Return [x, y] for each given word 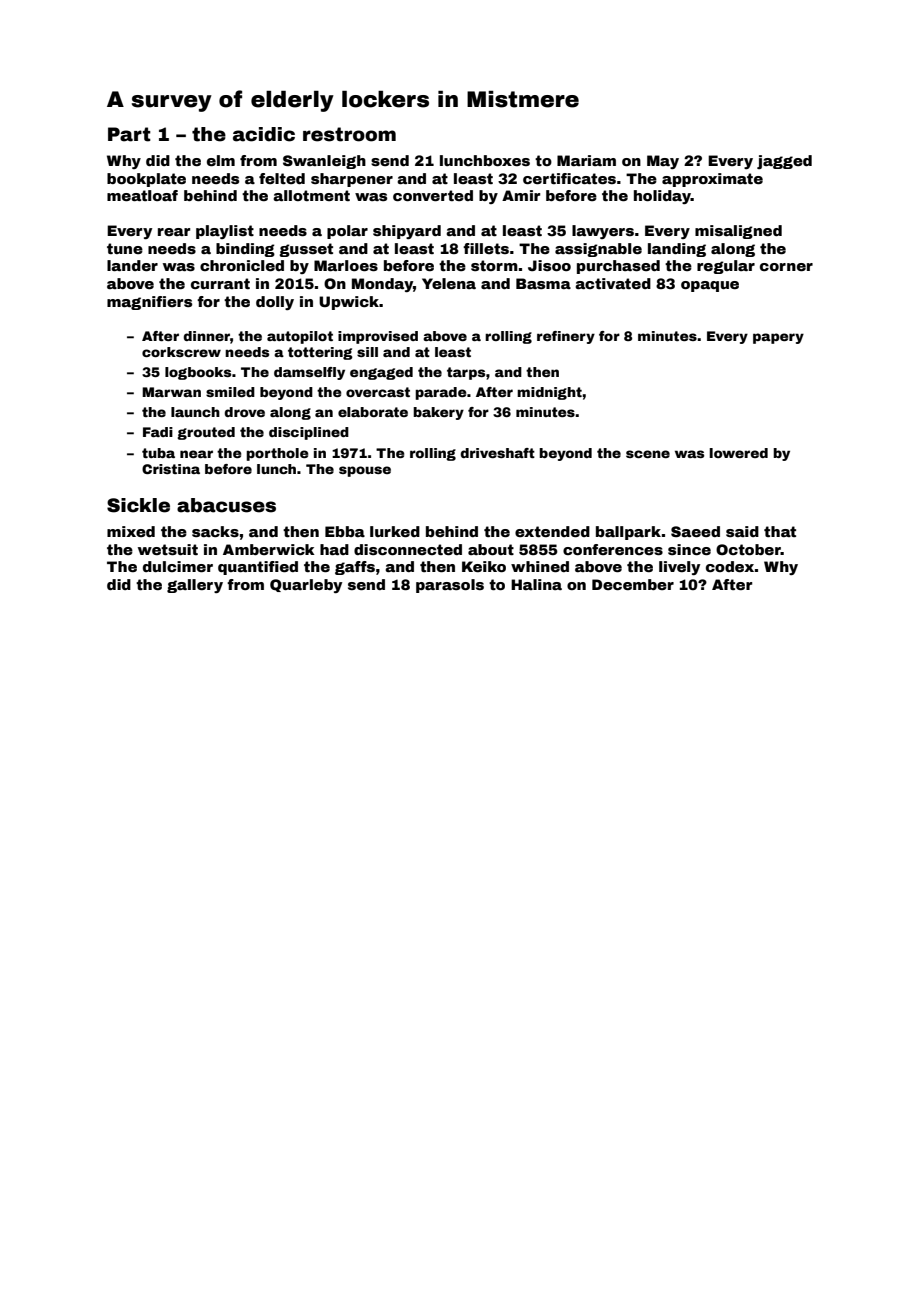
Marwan [171, 392]
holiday [662, 197]
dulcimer [178, 566]
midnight [549, 393]
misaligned [738, 232]
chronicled [242, 265]
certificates [569, 178]
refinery [566, 337]
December [633, 584]
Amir [521, 195]
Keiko [484, 566]
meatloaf [142, 195]
